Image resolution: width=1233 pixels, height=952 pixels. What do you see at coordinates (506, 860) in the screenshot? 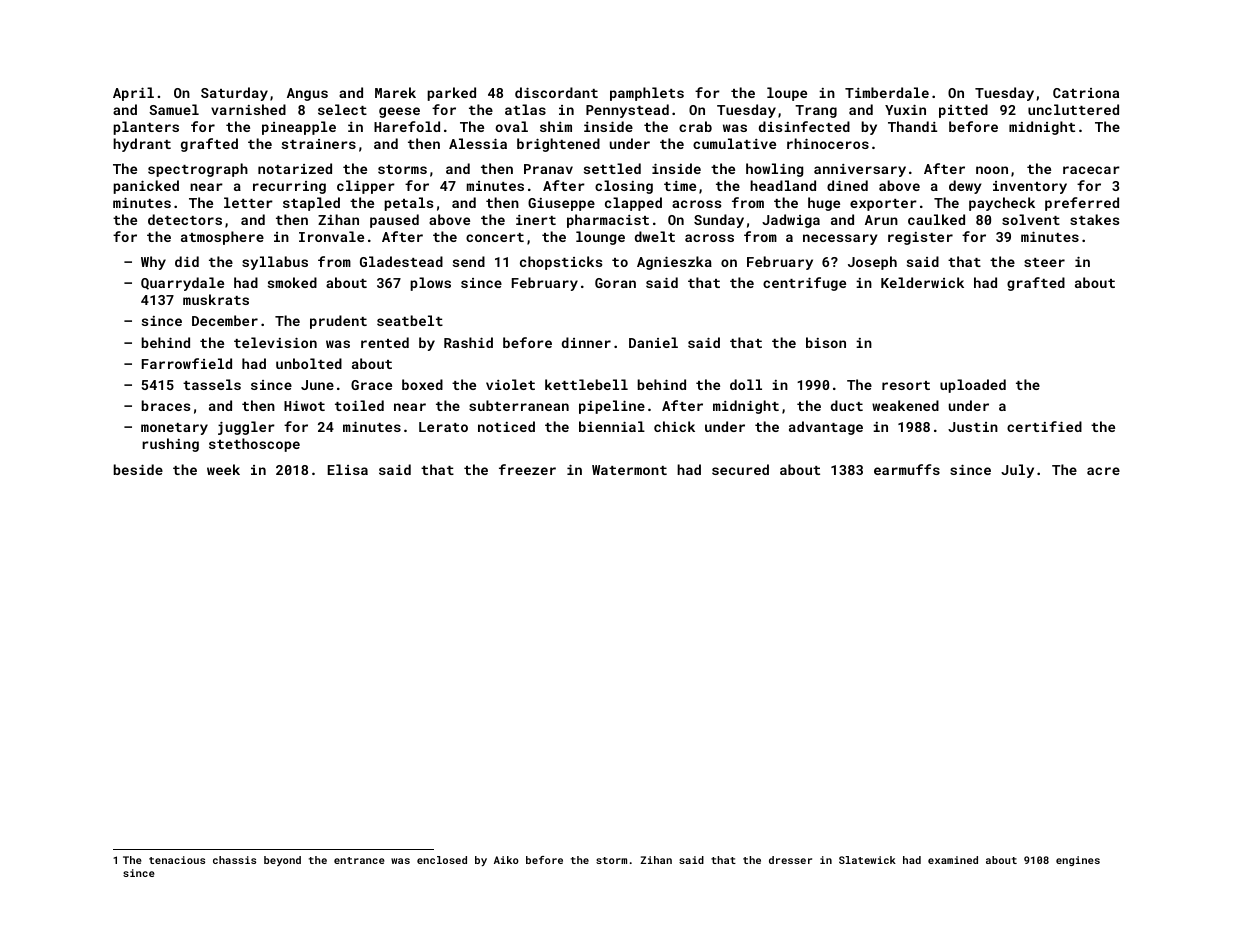
I see `Aiko` at bounding box center [506, 860].
